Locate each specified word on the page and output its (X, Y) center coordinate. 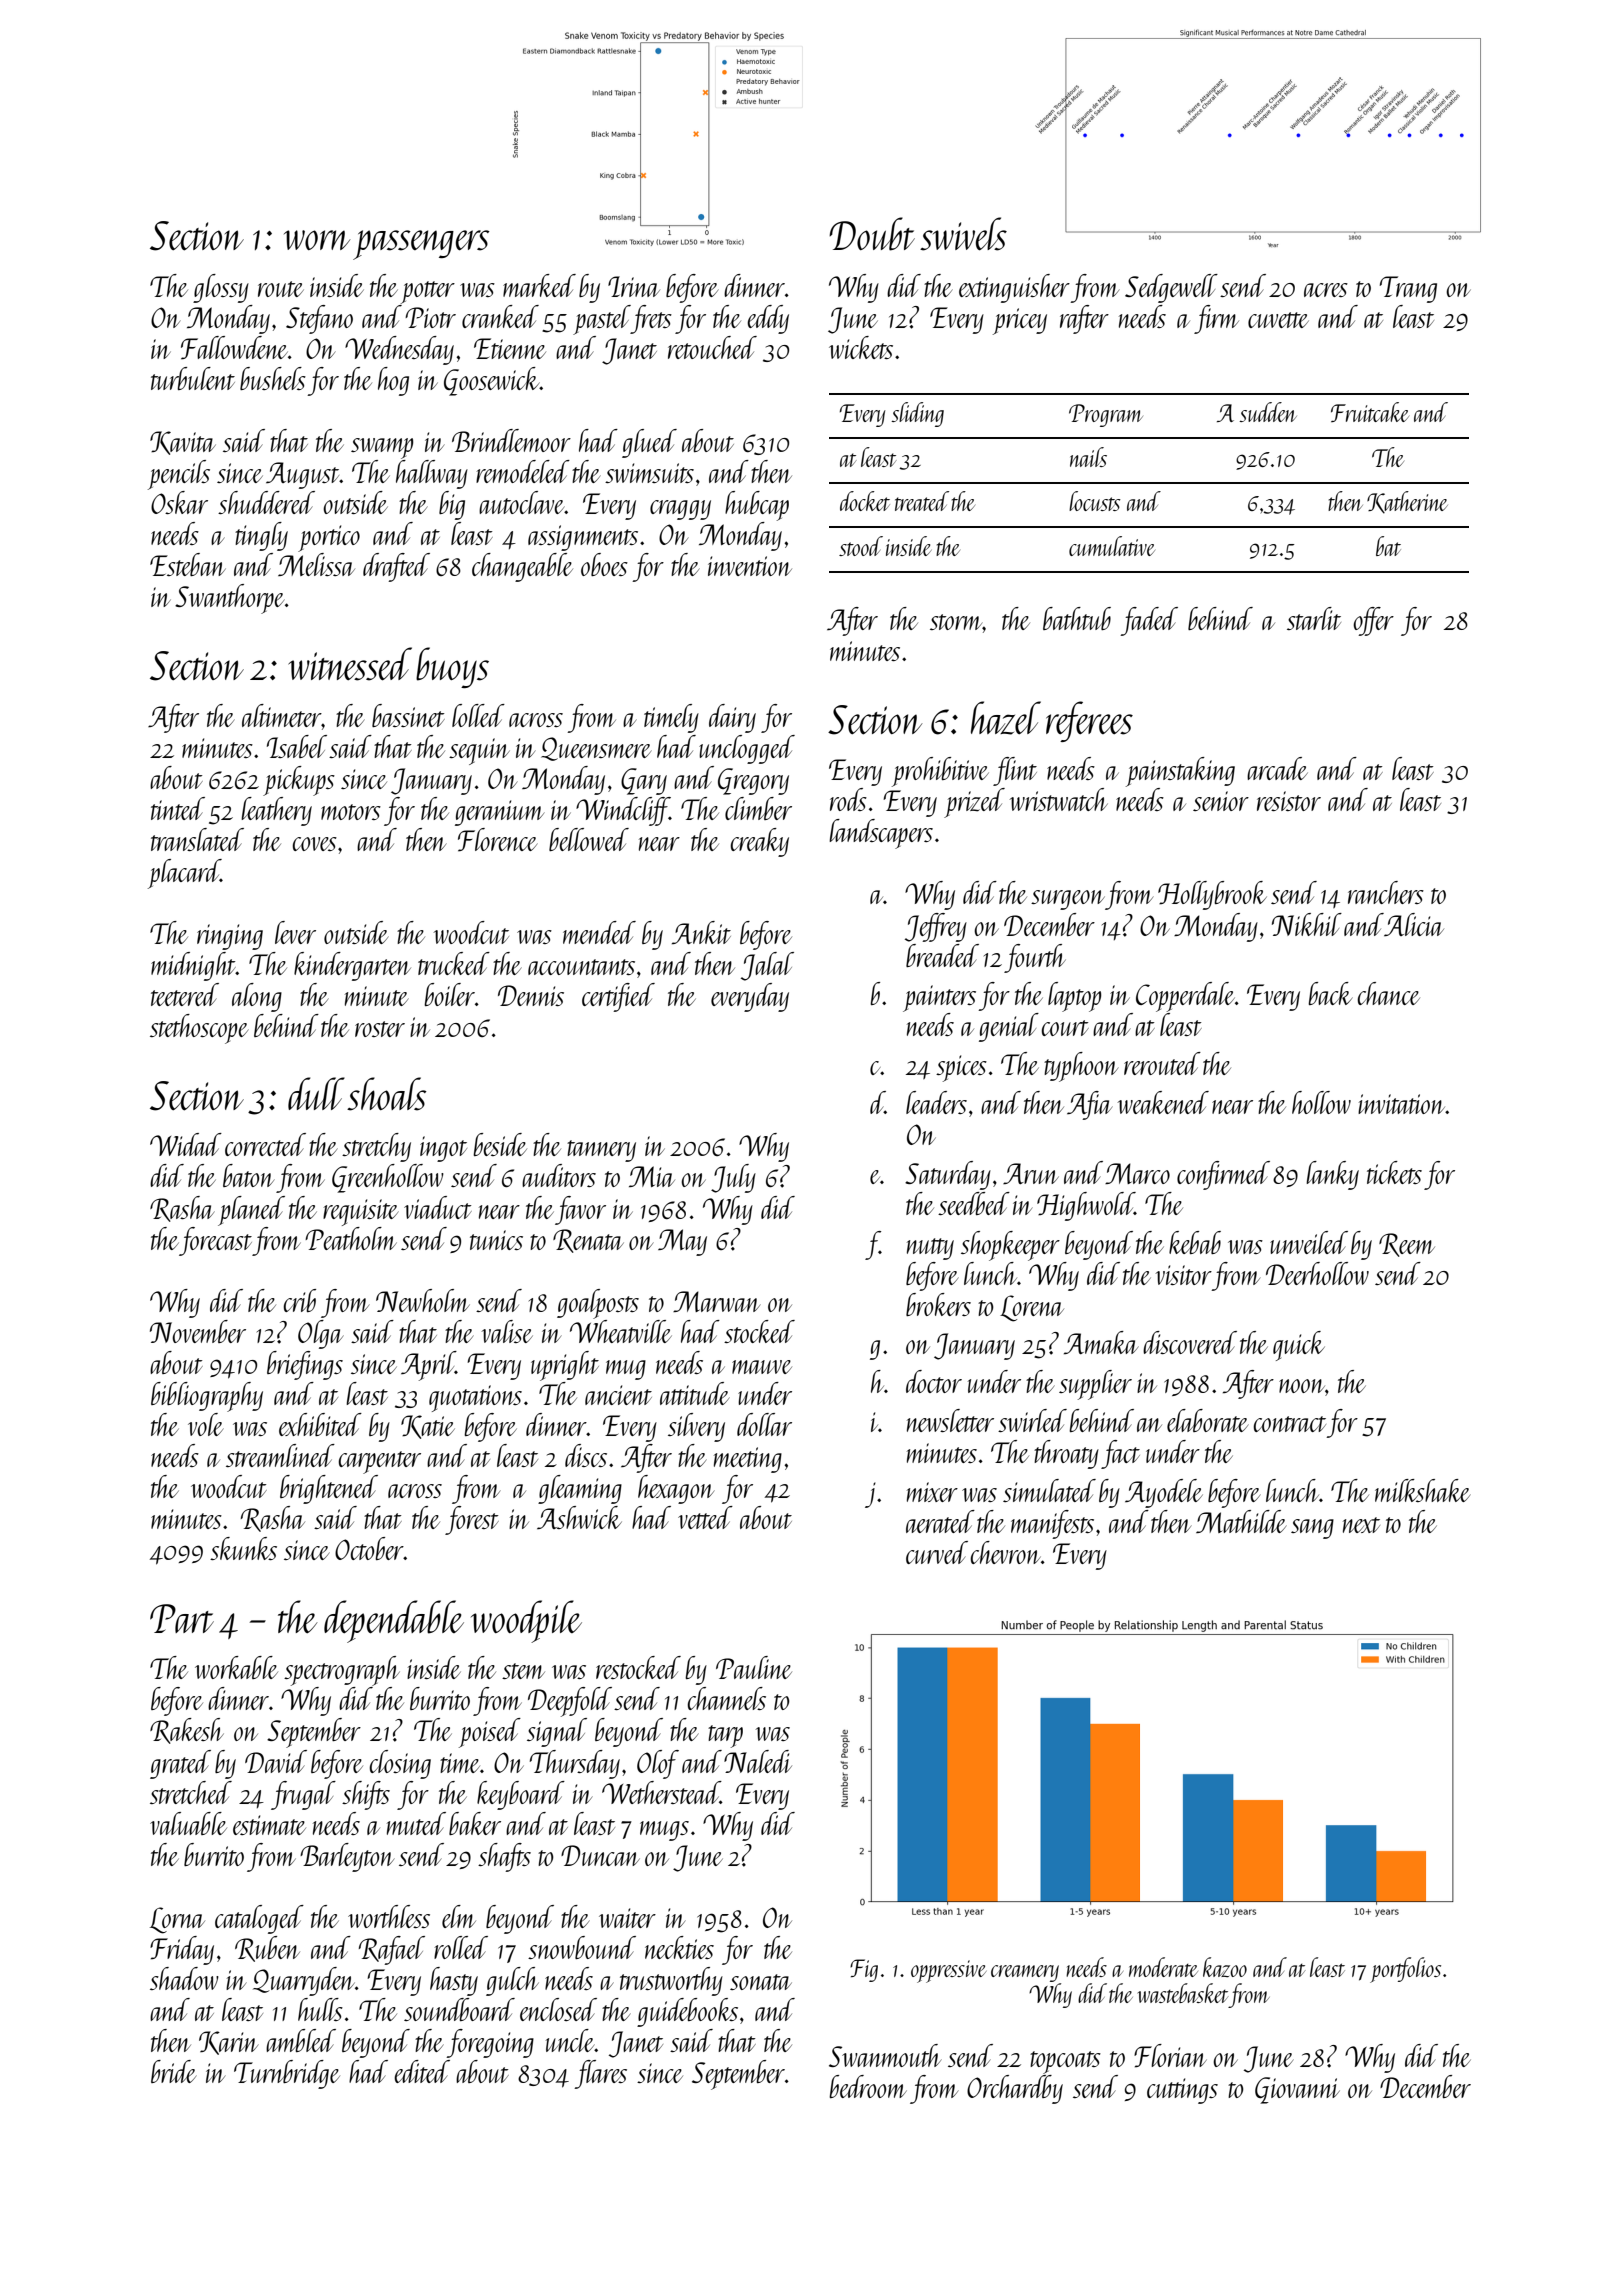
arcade (1277, 768)
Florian (1170, 2056)
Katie (428, 1427)
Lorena (1032, 1308)
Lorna (177, 1920)
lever (295, 932)
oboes (604, 564)
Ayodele (1164, 1493)
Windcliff (623, 811)
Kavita (183, 443)
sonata (761, 1982)
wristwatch (1058, 799)
